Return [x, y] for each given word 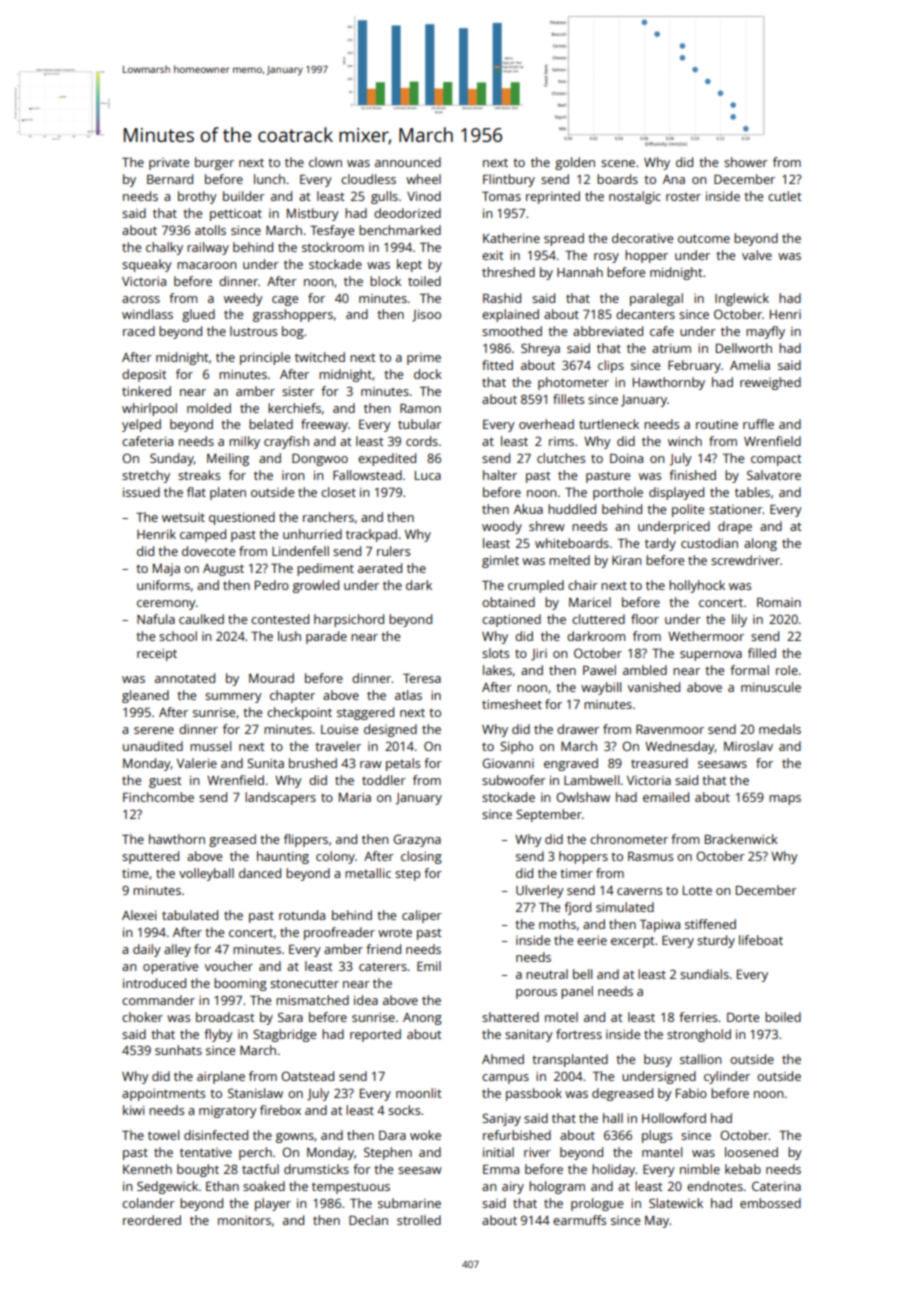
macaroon [206, 265]
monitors [244, 1220]
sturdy [716, 941]
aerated [380, 568]
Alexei [139, 915]
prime [424, 359]
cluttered [598, 619]
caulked [201, 619]
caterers [383, 967]
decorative [642, 238]
